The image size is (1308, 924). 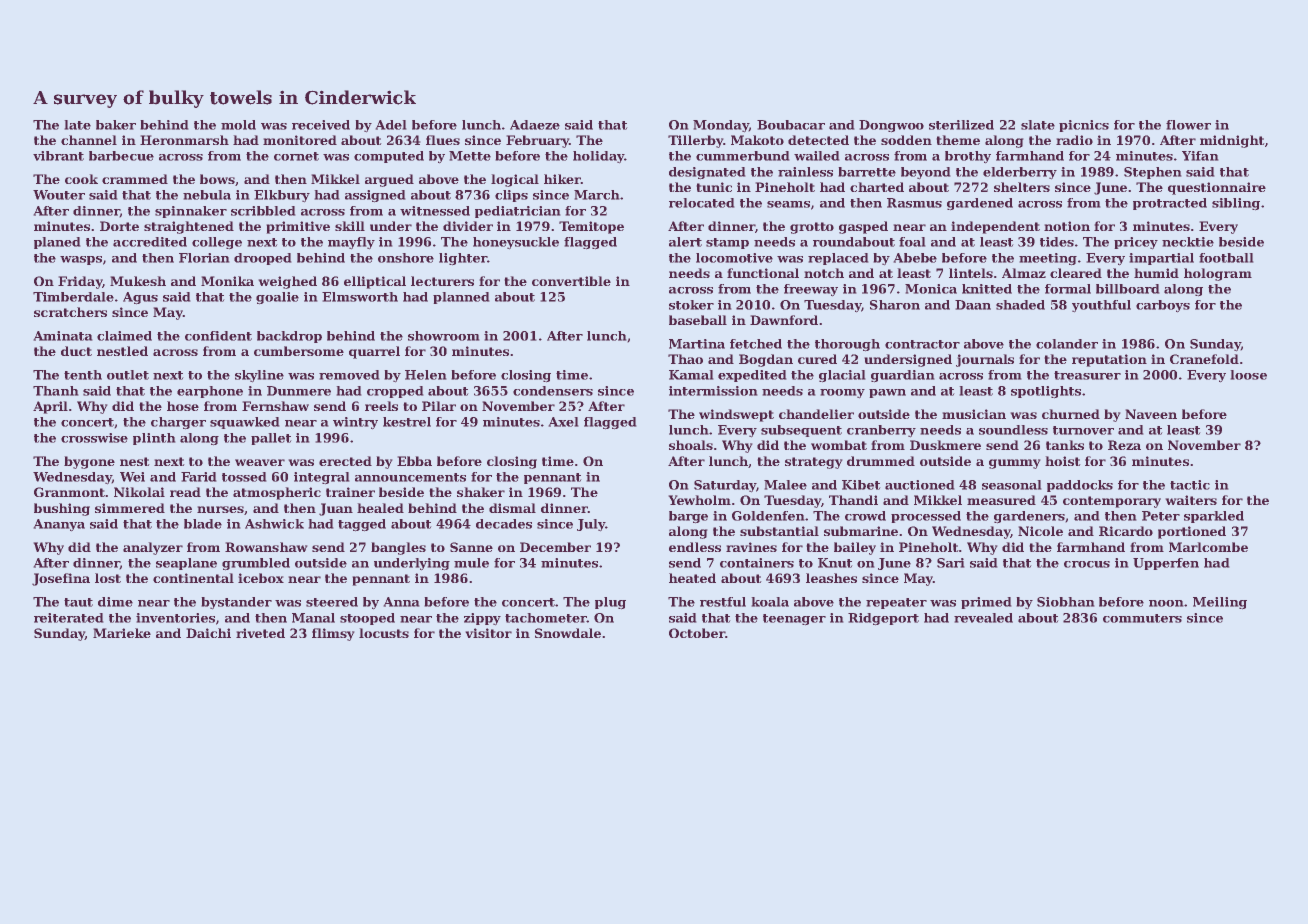 What do you see at coordinates (1191, 500) in the document?
I see `waiters` at bounding box center [1191, 500].
